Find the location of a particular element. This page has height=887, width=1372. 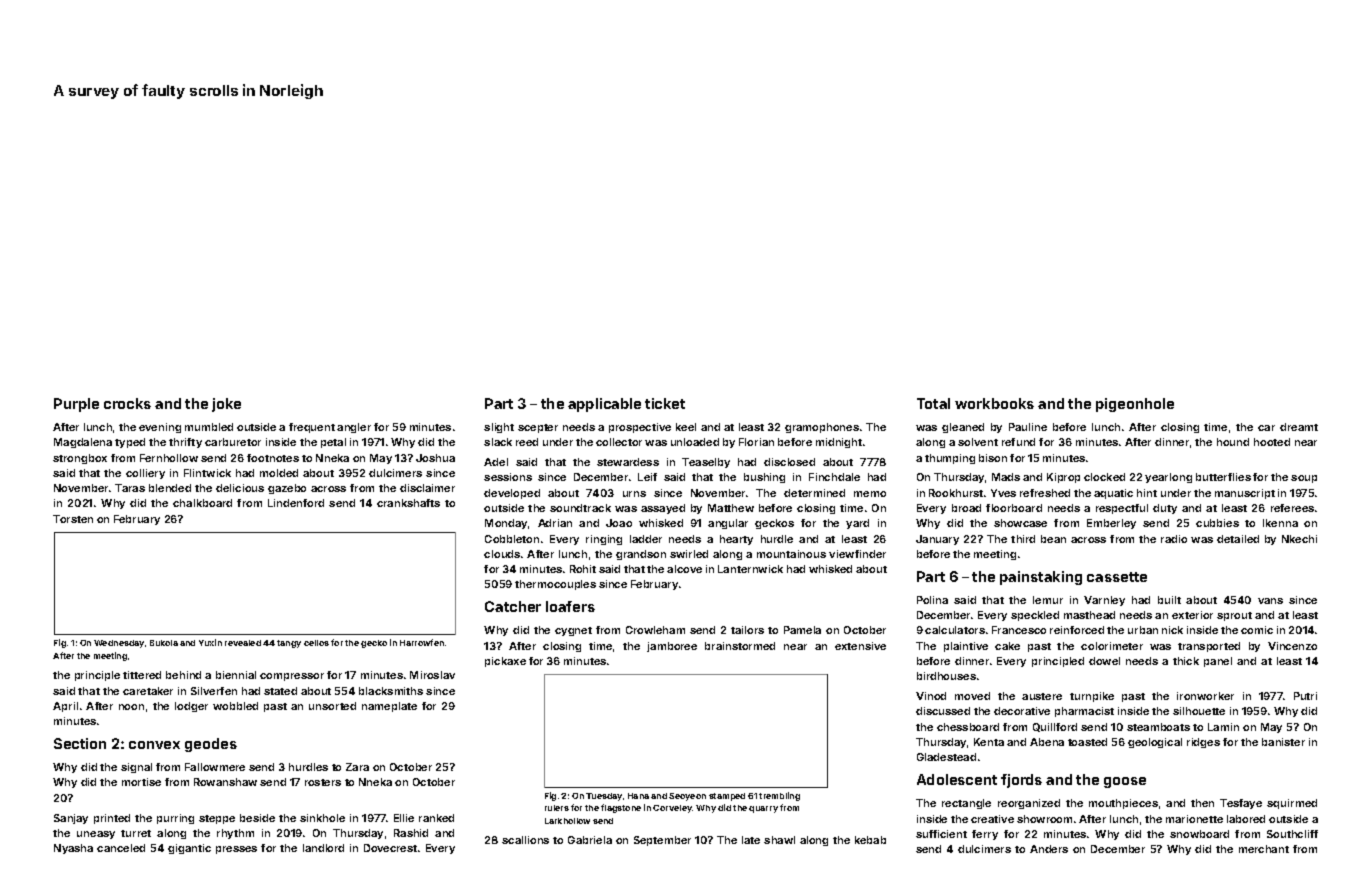

soup is located at coordinates (1304, 479).
